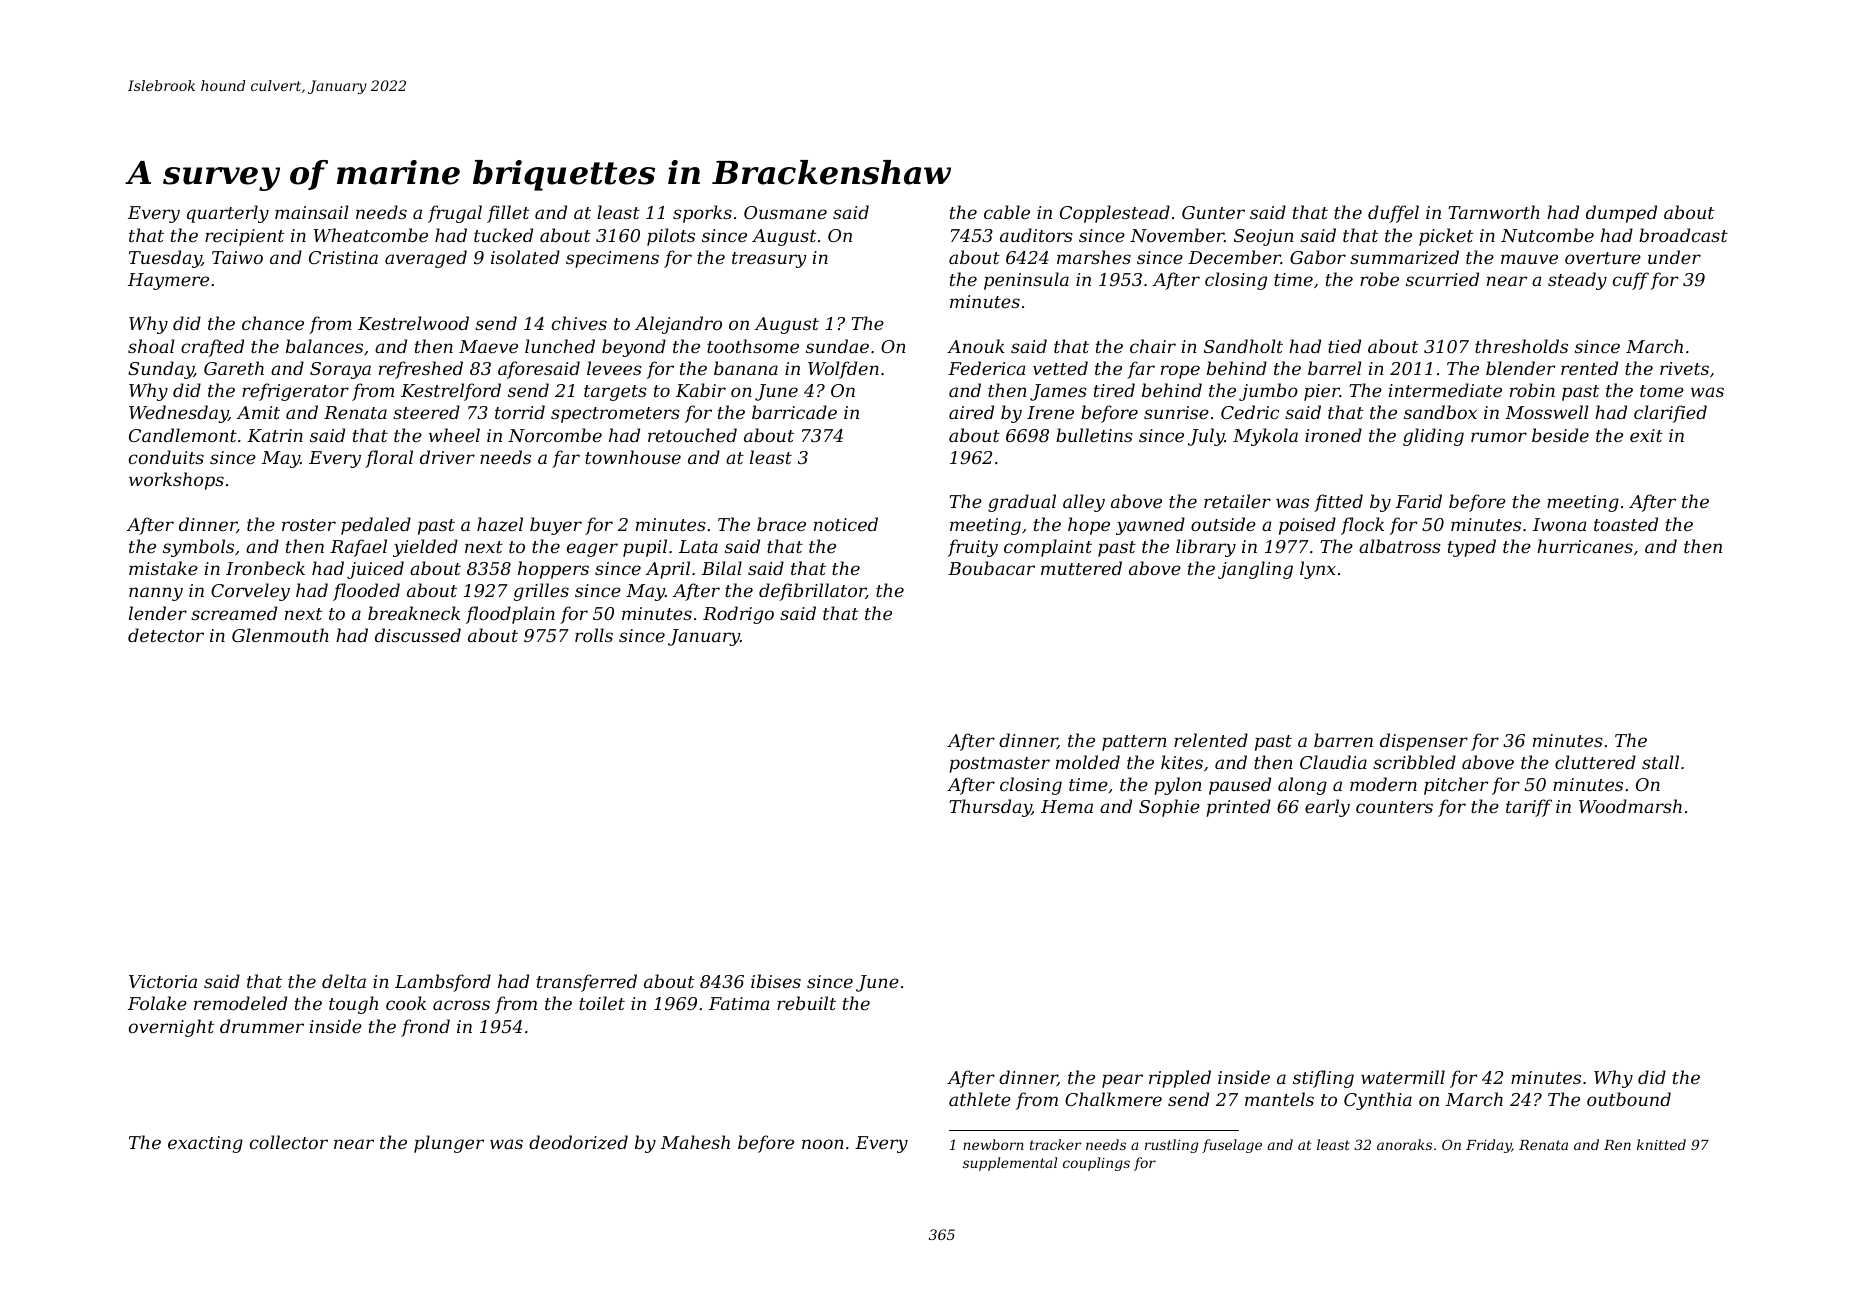  Describe the element at coordinates (692, 435) in the document. I see `retouched` at that location.
